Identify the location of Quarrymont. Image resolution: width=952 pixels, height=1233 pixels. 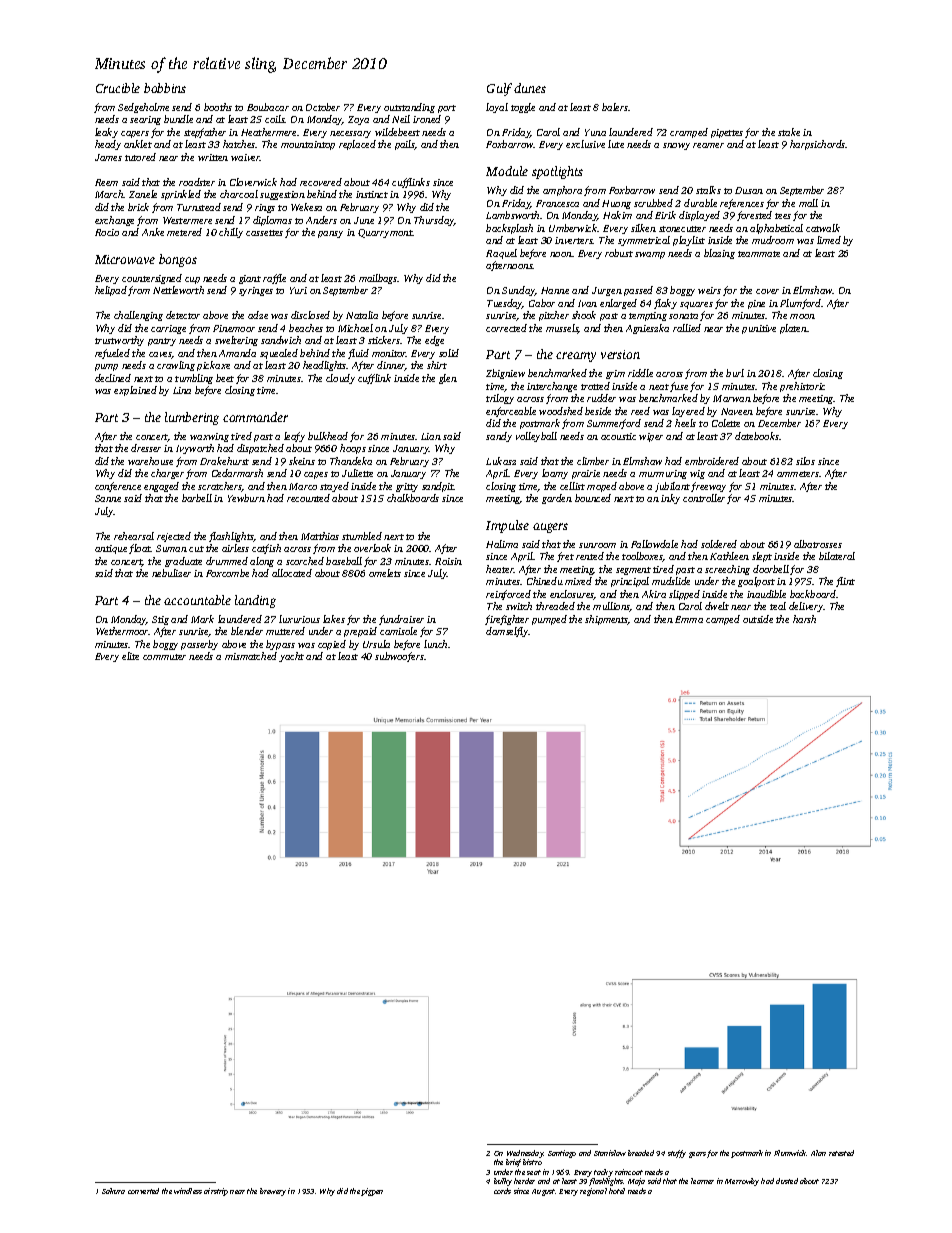
(385, 233).
